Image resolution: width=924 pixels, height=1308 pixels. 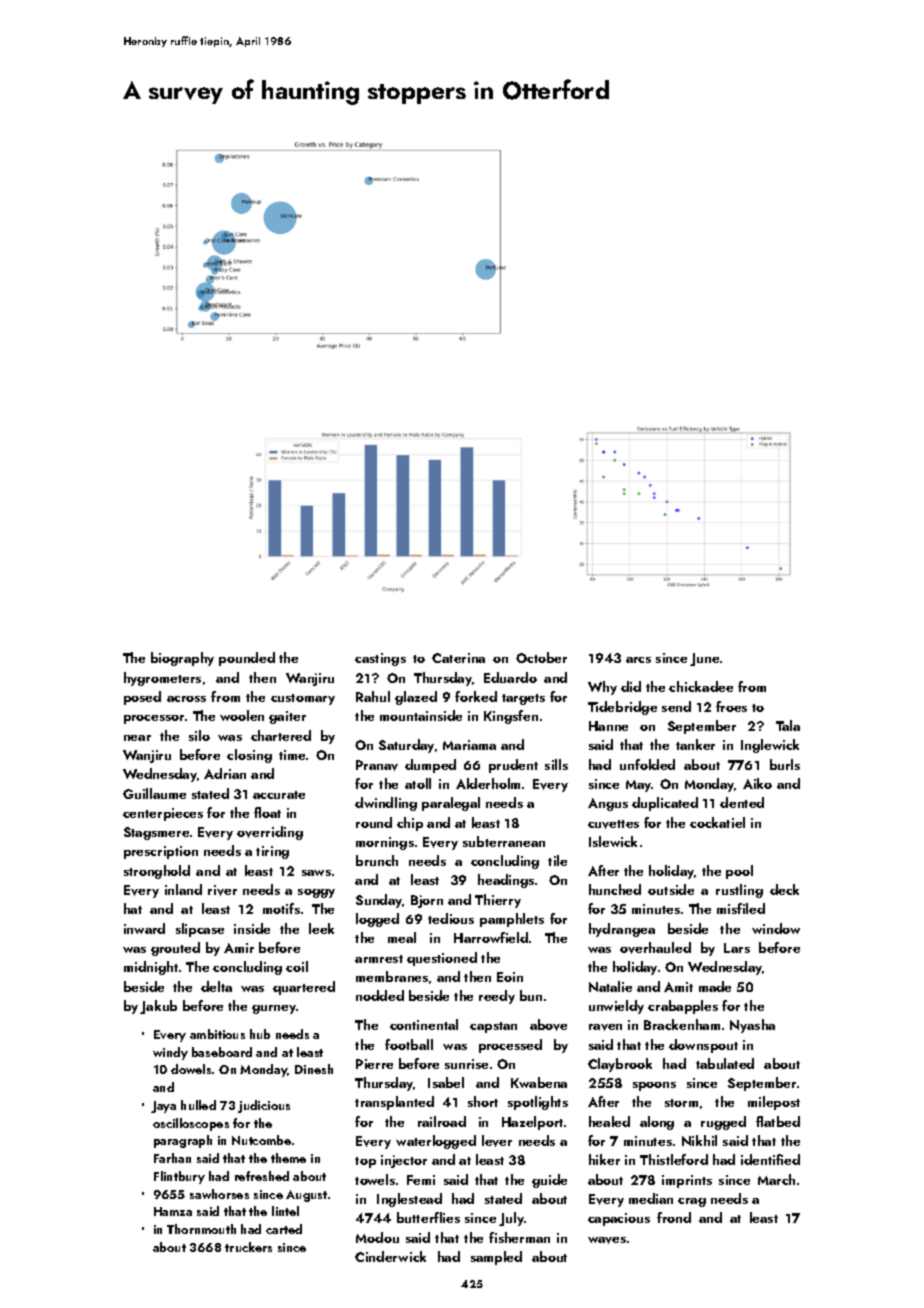 What do you see at coordinates (510, 977) in the screenshot?
I see `Eoin` at bounding box center [510, 977].
